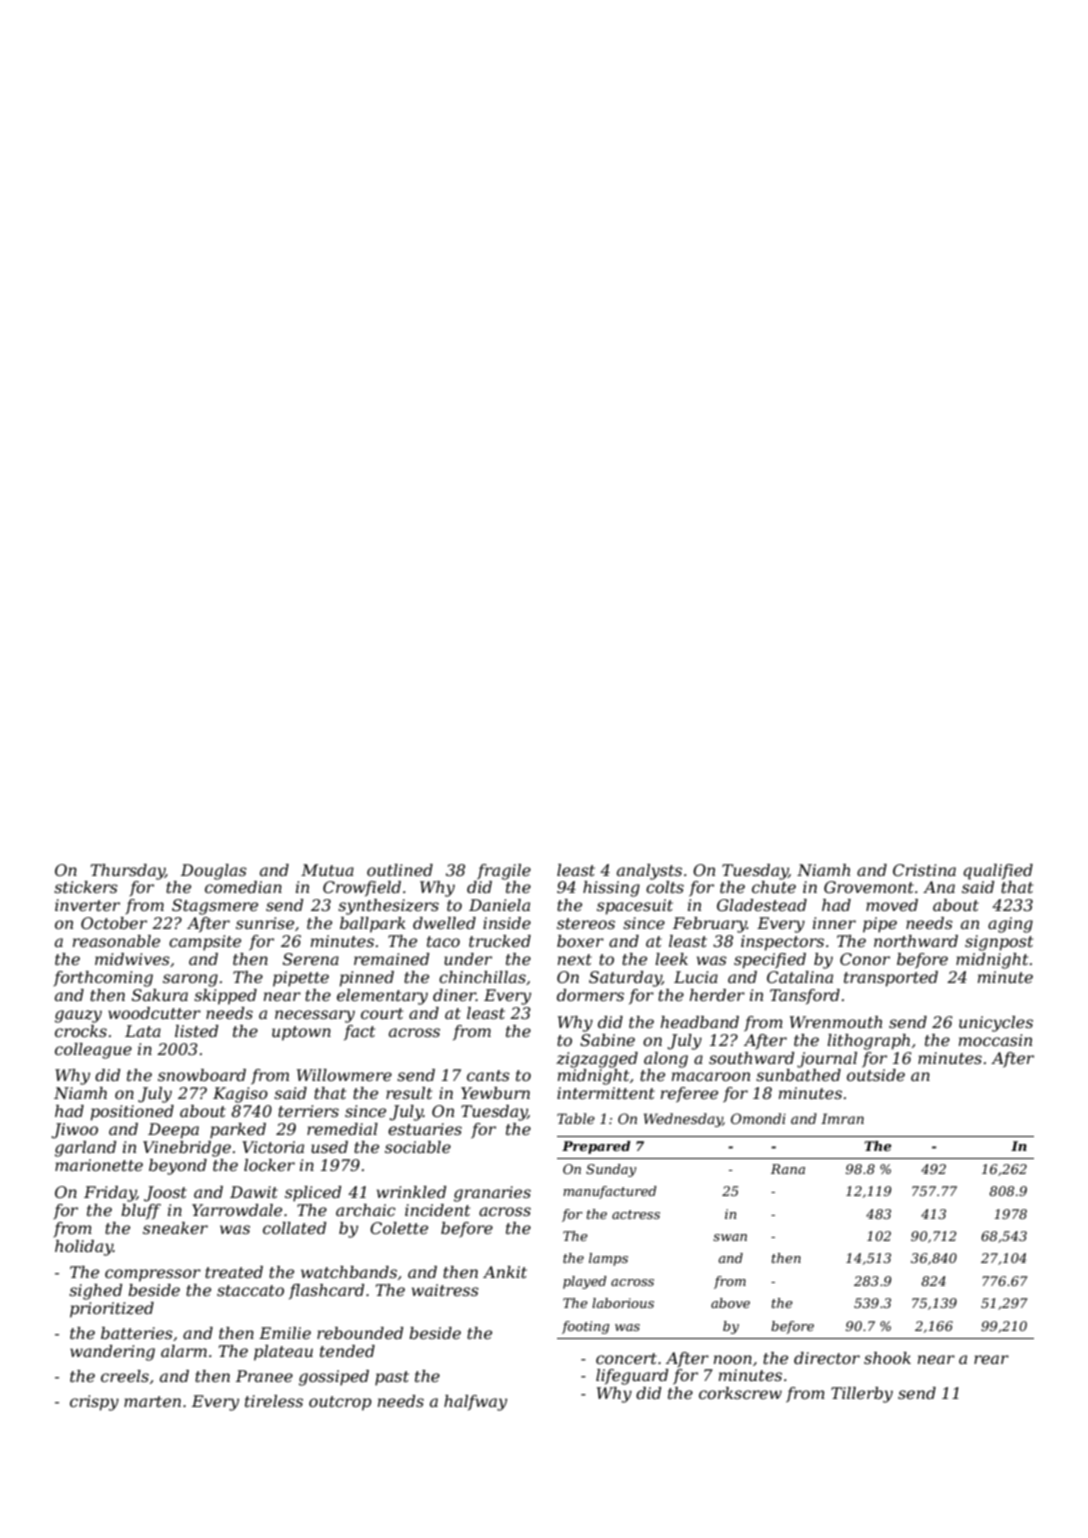 Image resolution: width=1088 pixels, height=1538 pixels. I want to click on stickers, so click(86, 887).
